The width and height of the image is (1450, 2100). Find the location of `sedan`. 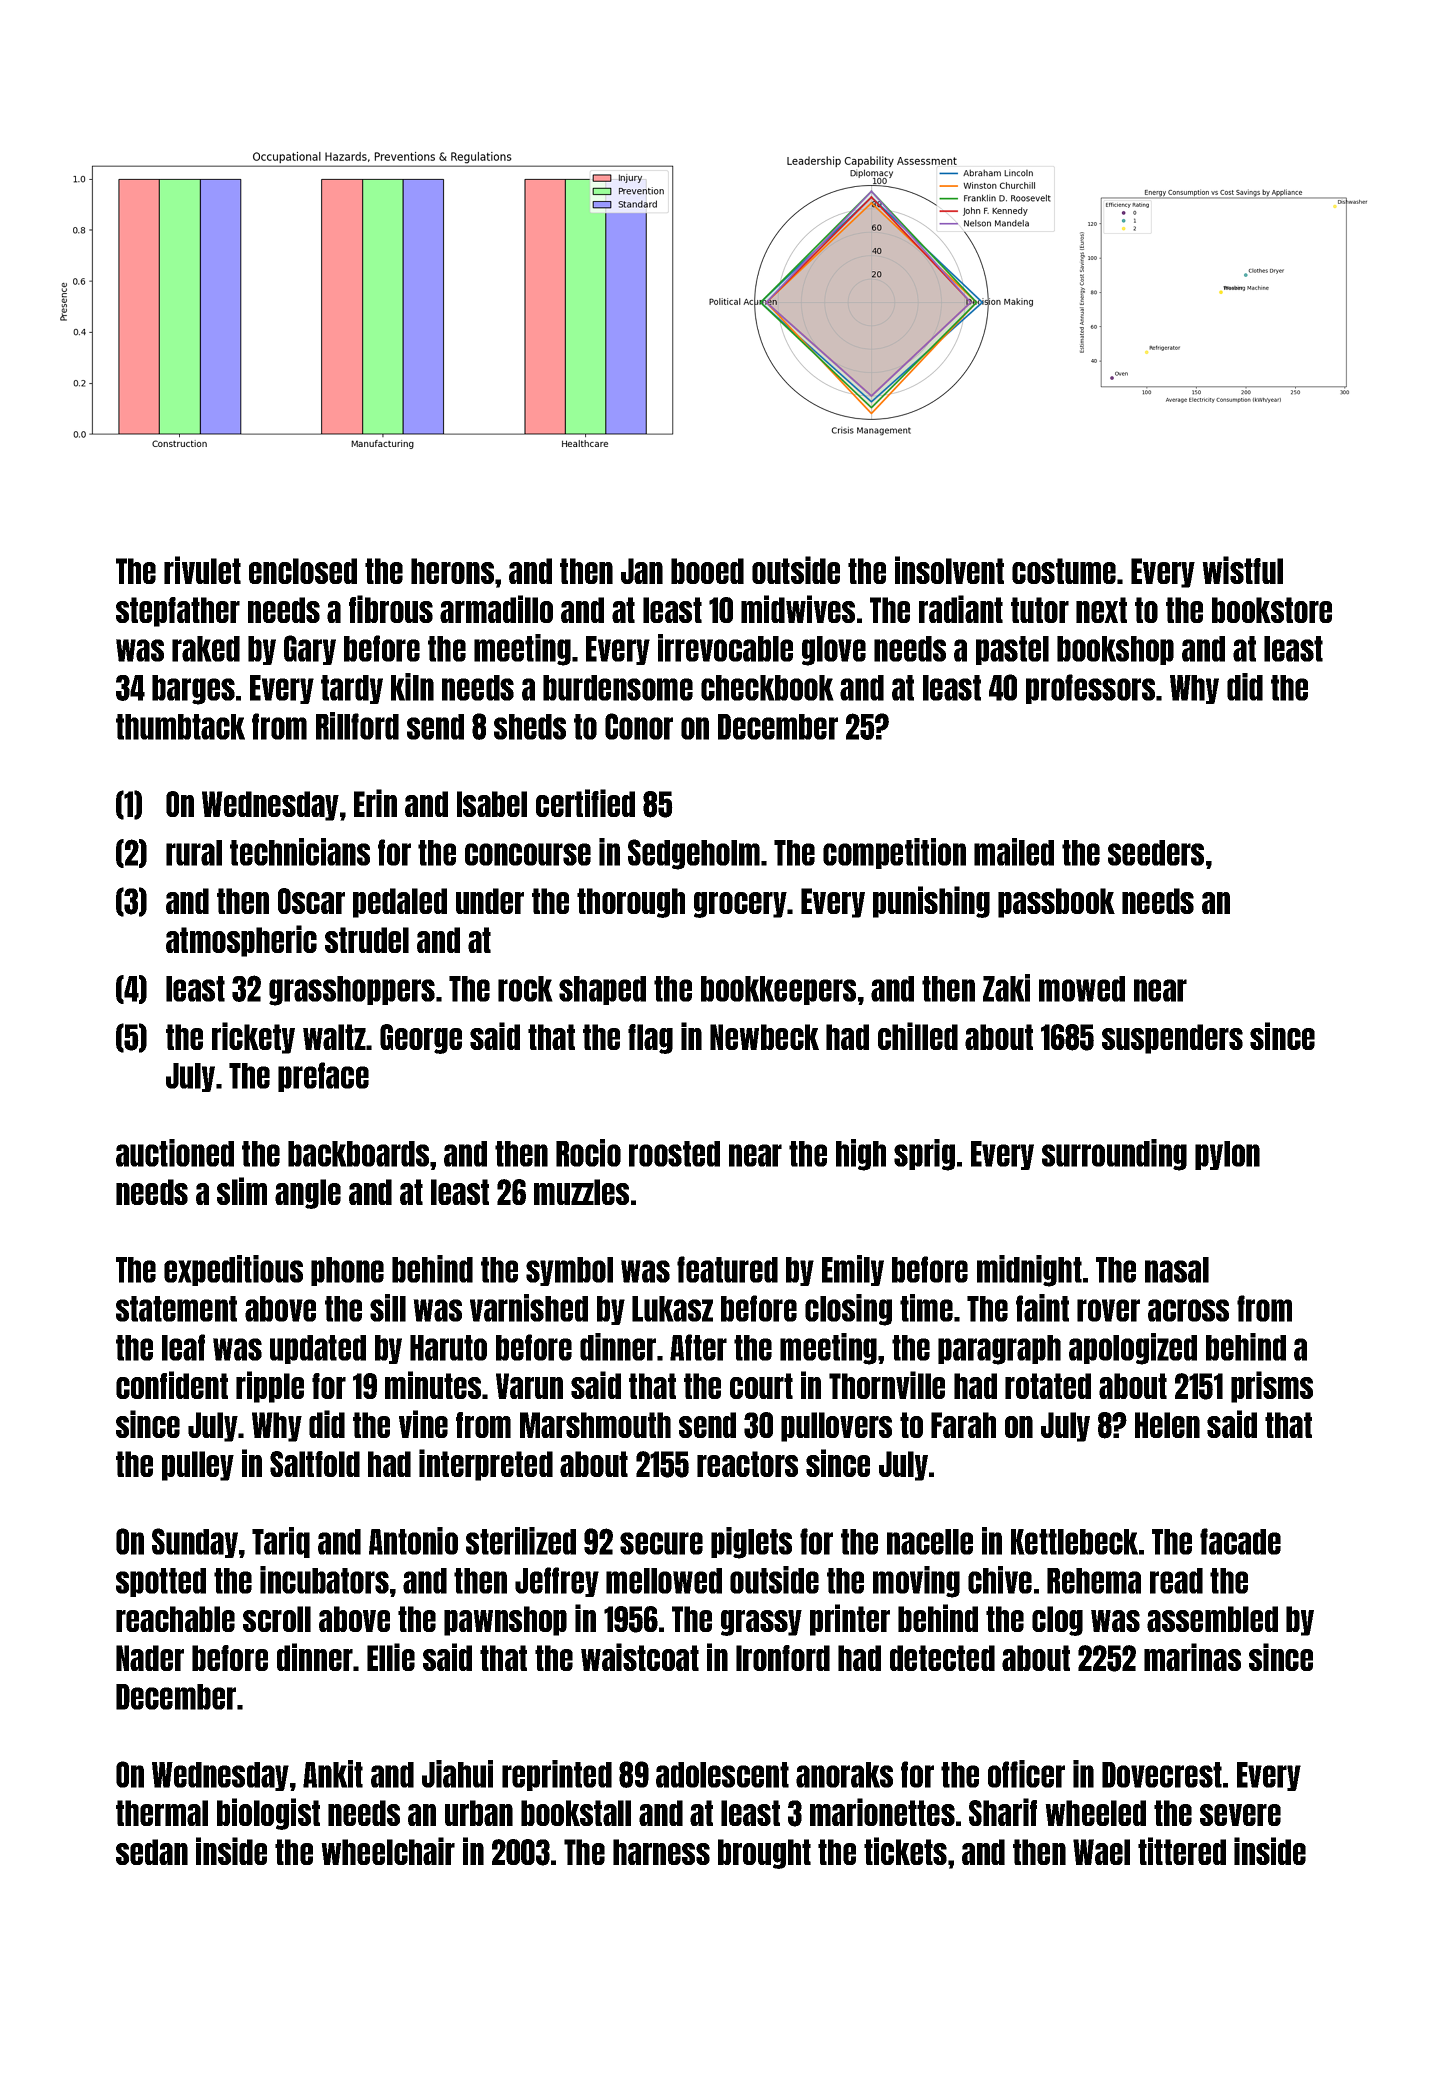

sedan is located at coordinates (152, 1852).
